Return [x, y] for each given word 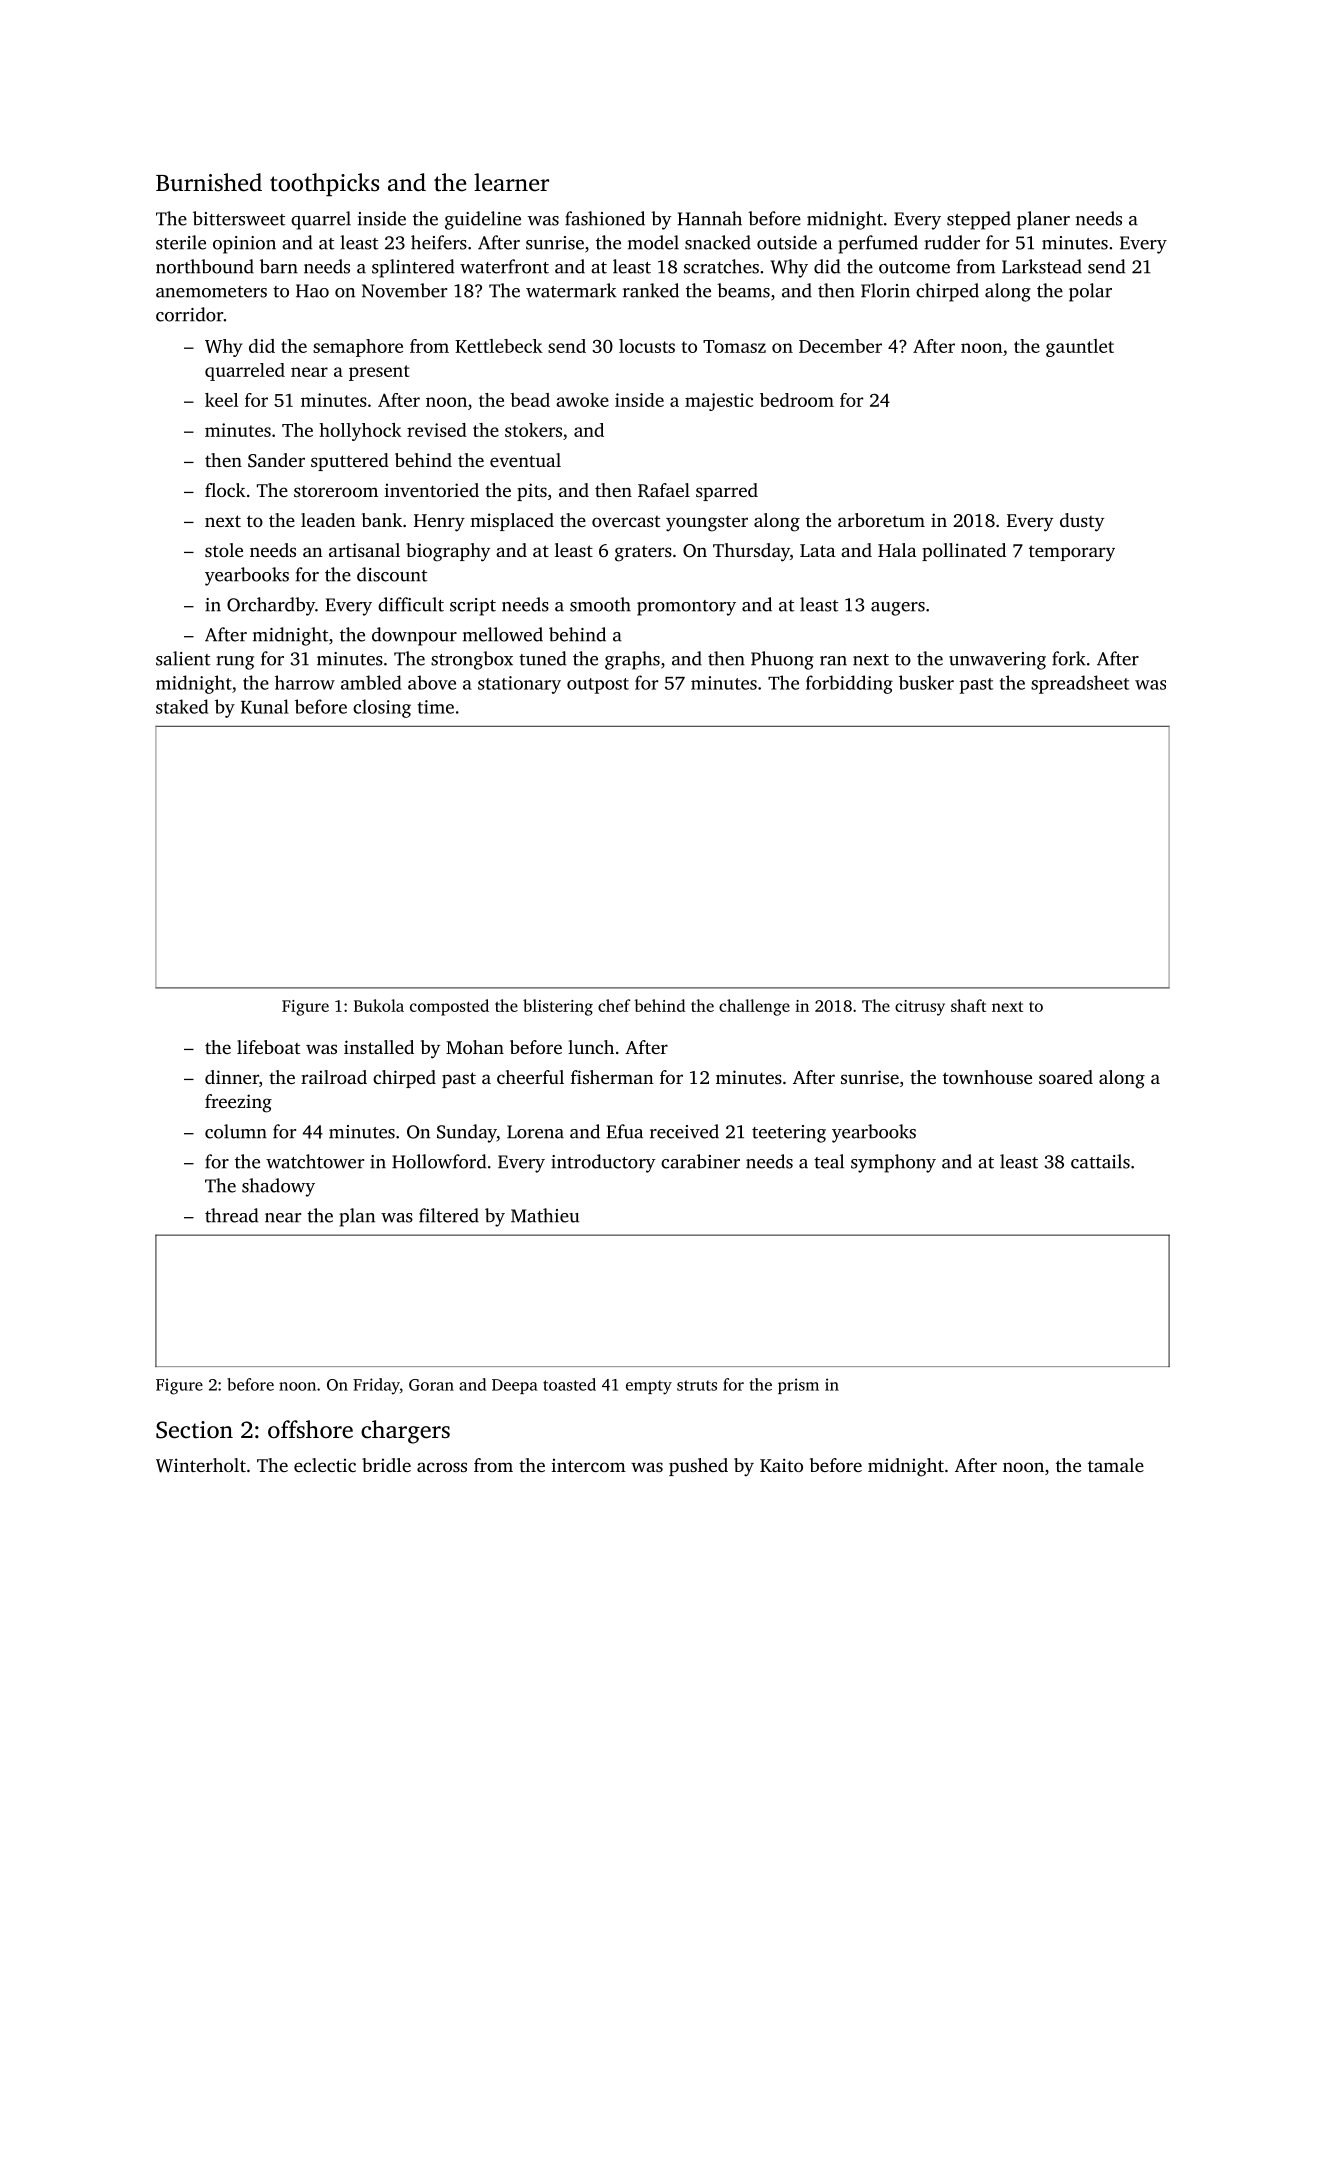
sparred [727, 492]
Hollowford [439, 1161]
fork [1069, 658]
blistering [558, 1007]
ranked [651, 290]
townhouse [987, 1077]
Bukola [379, 1005]
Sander [276, 460]
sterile [181, 242]
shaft [968, 1005]
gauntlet [1080, 348]
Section [194, 1430]
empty [649, 1387]
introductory [603, 1163]
